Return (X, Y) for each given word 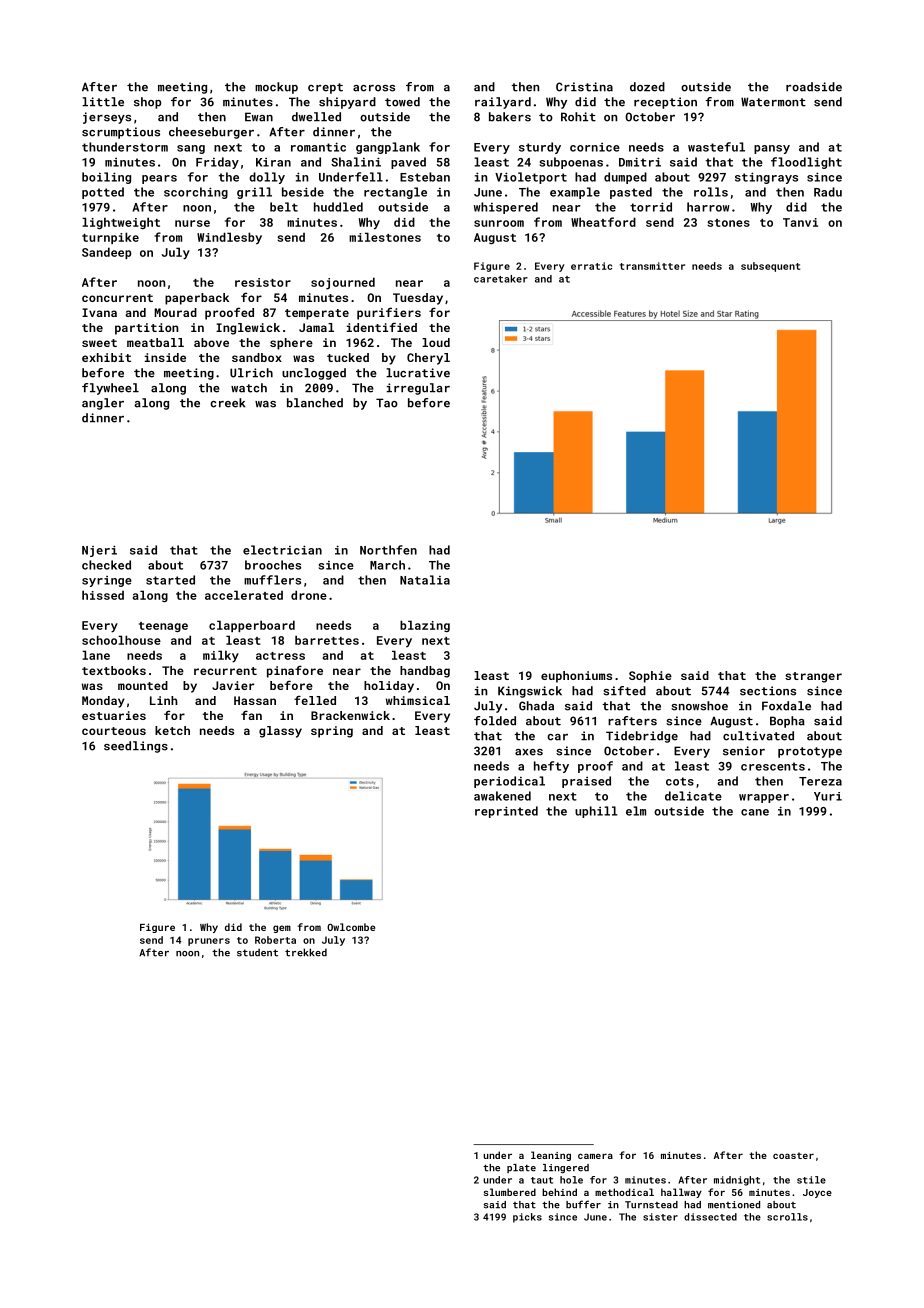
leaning (551, 1156)
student (257, 952)
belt (284, 207)
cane (755, 812)
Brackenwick (350, 715)
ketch (172, 730)
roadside (814, 87)
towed (402, 102)
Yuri (828, 796)
